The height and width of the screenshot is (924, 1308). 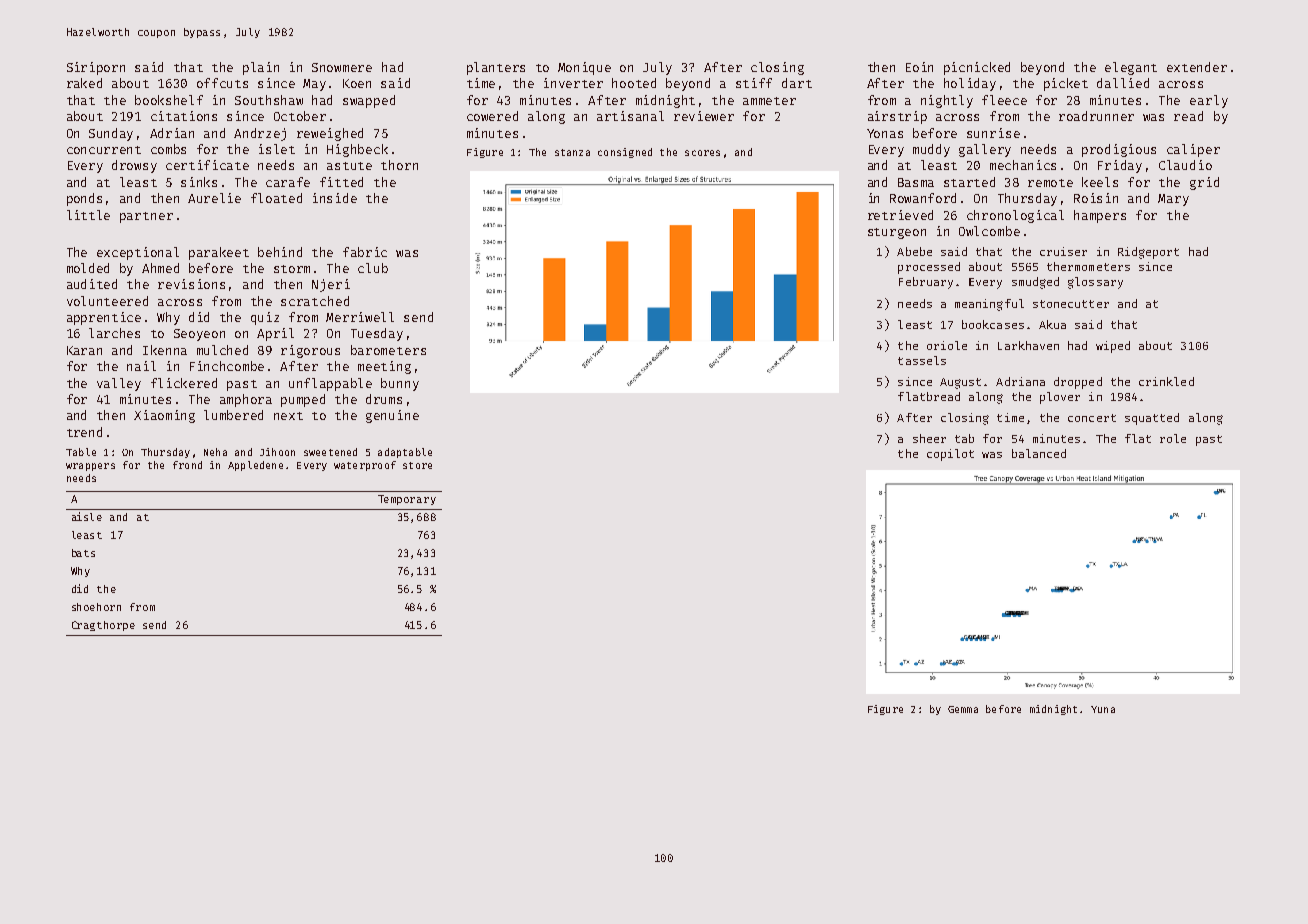 I want to click on processed, so click(x=929, y=268).
